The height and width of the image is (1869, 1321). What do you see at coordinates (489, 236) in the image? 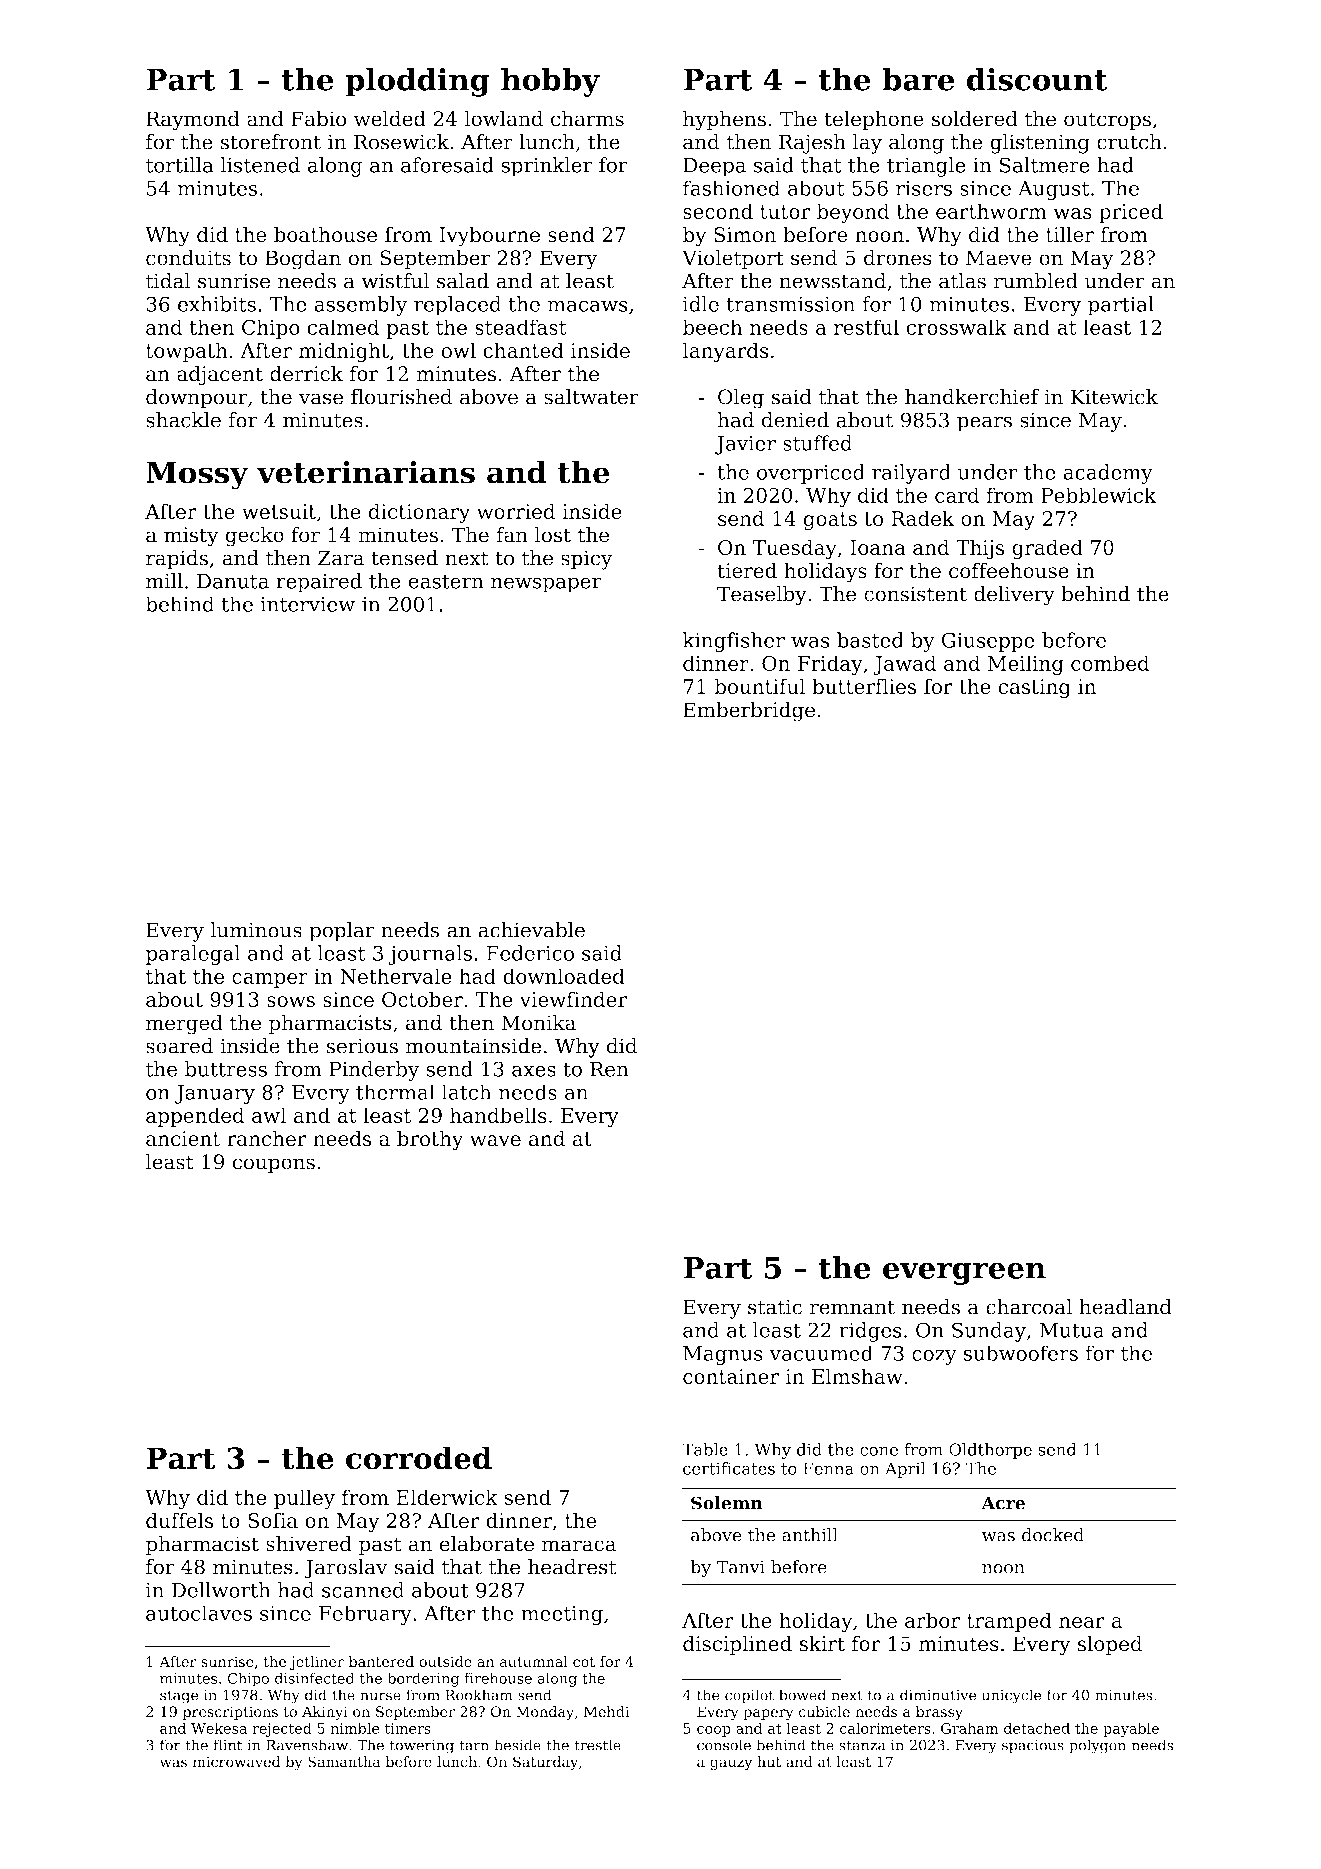
I see `Ivybourne` at bounding box center [489, 236].
